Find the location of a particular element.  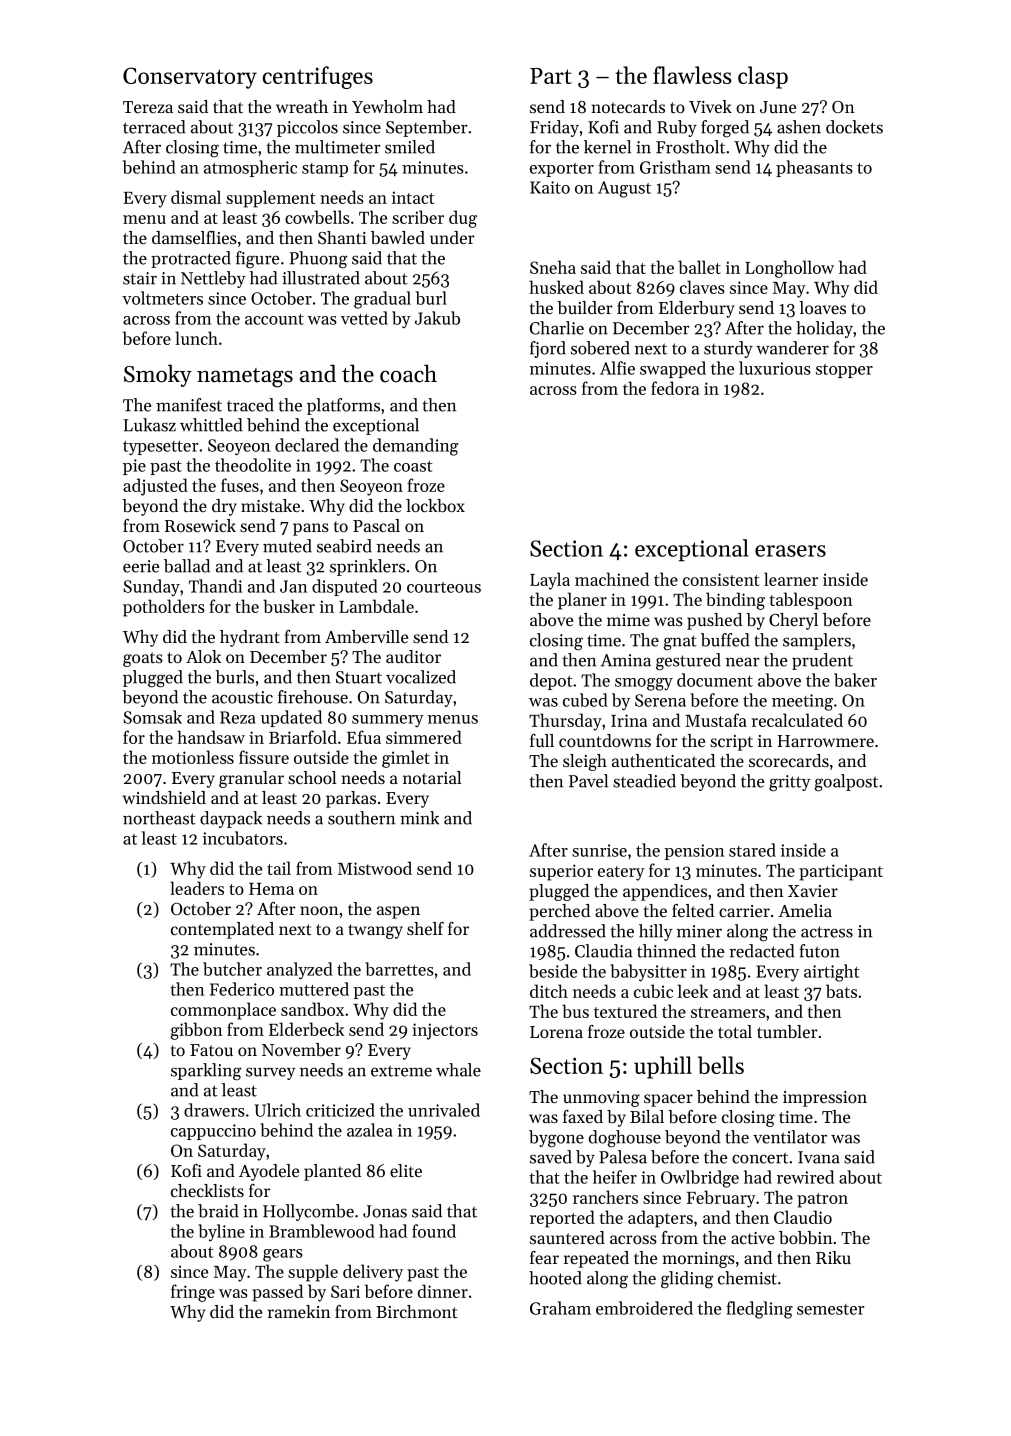

stair is located at coordinates (140, 278).
